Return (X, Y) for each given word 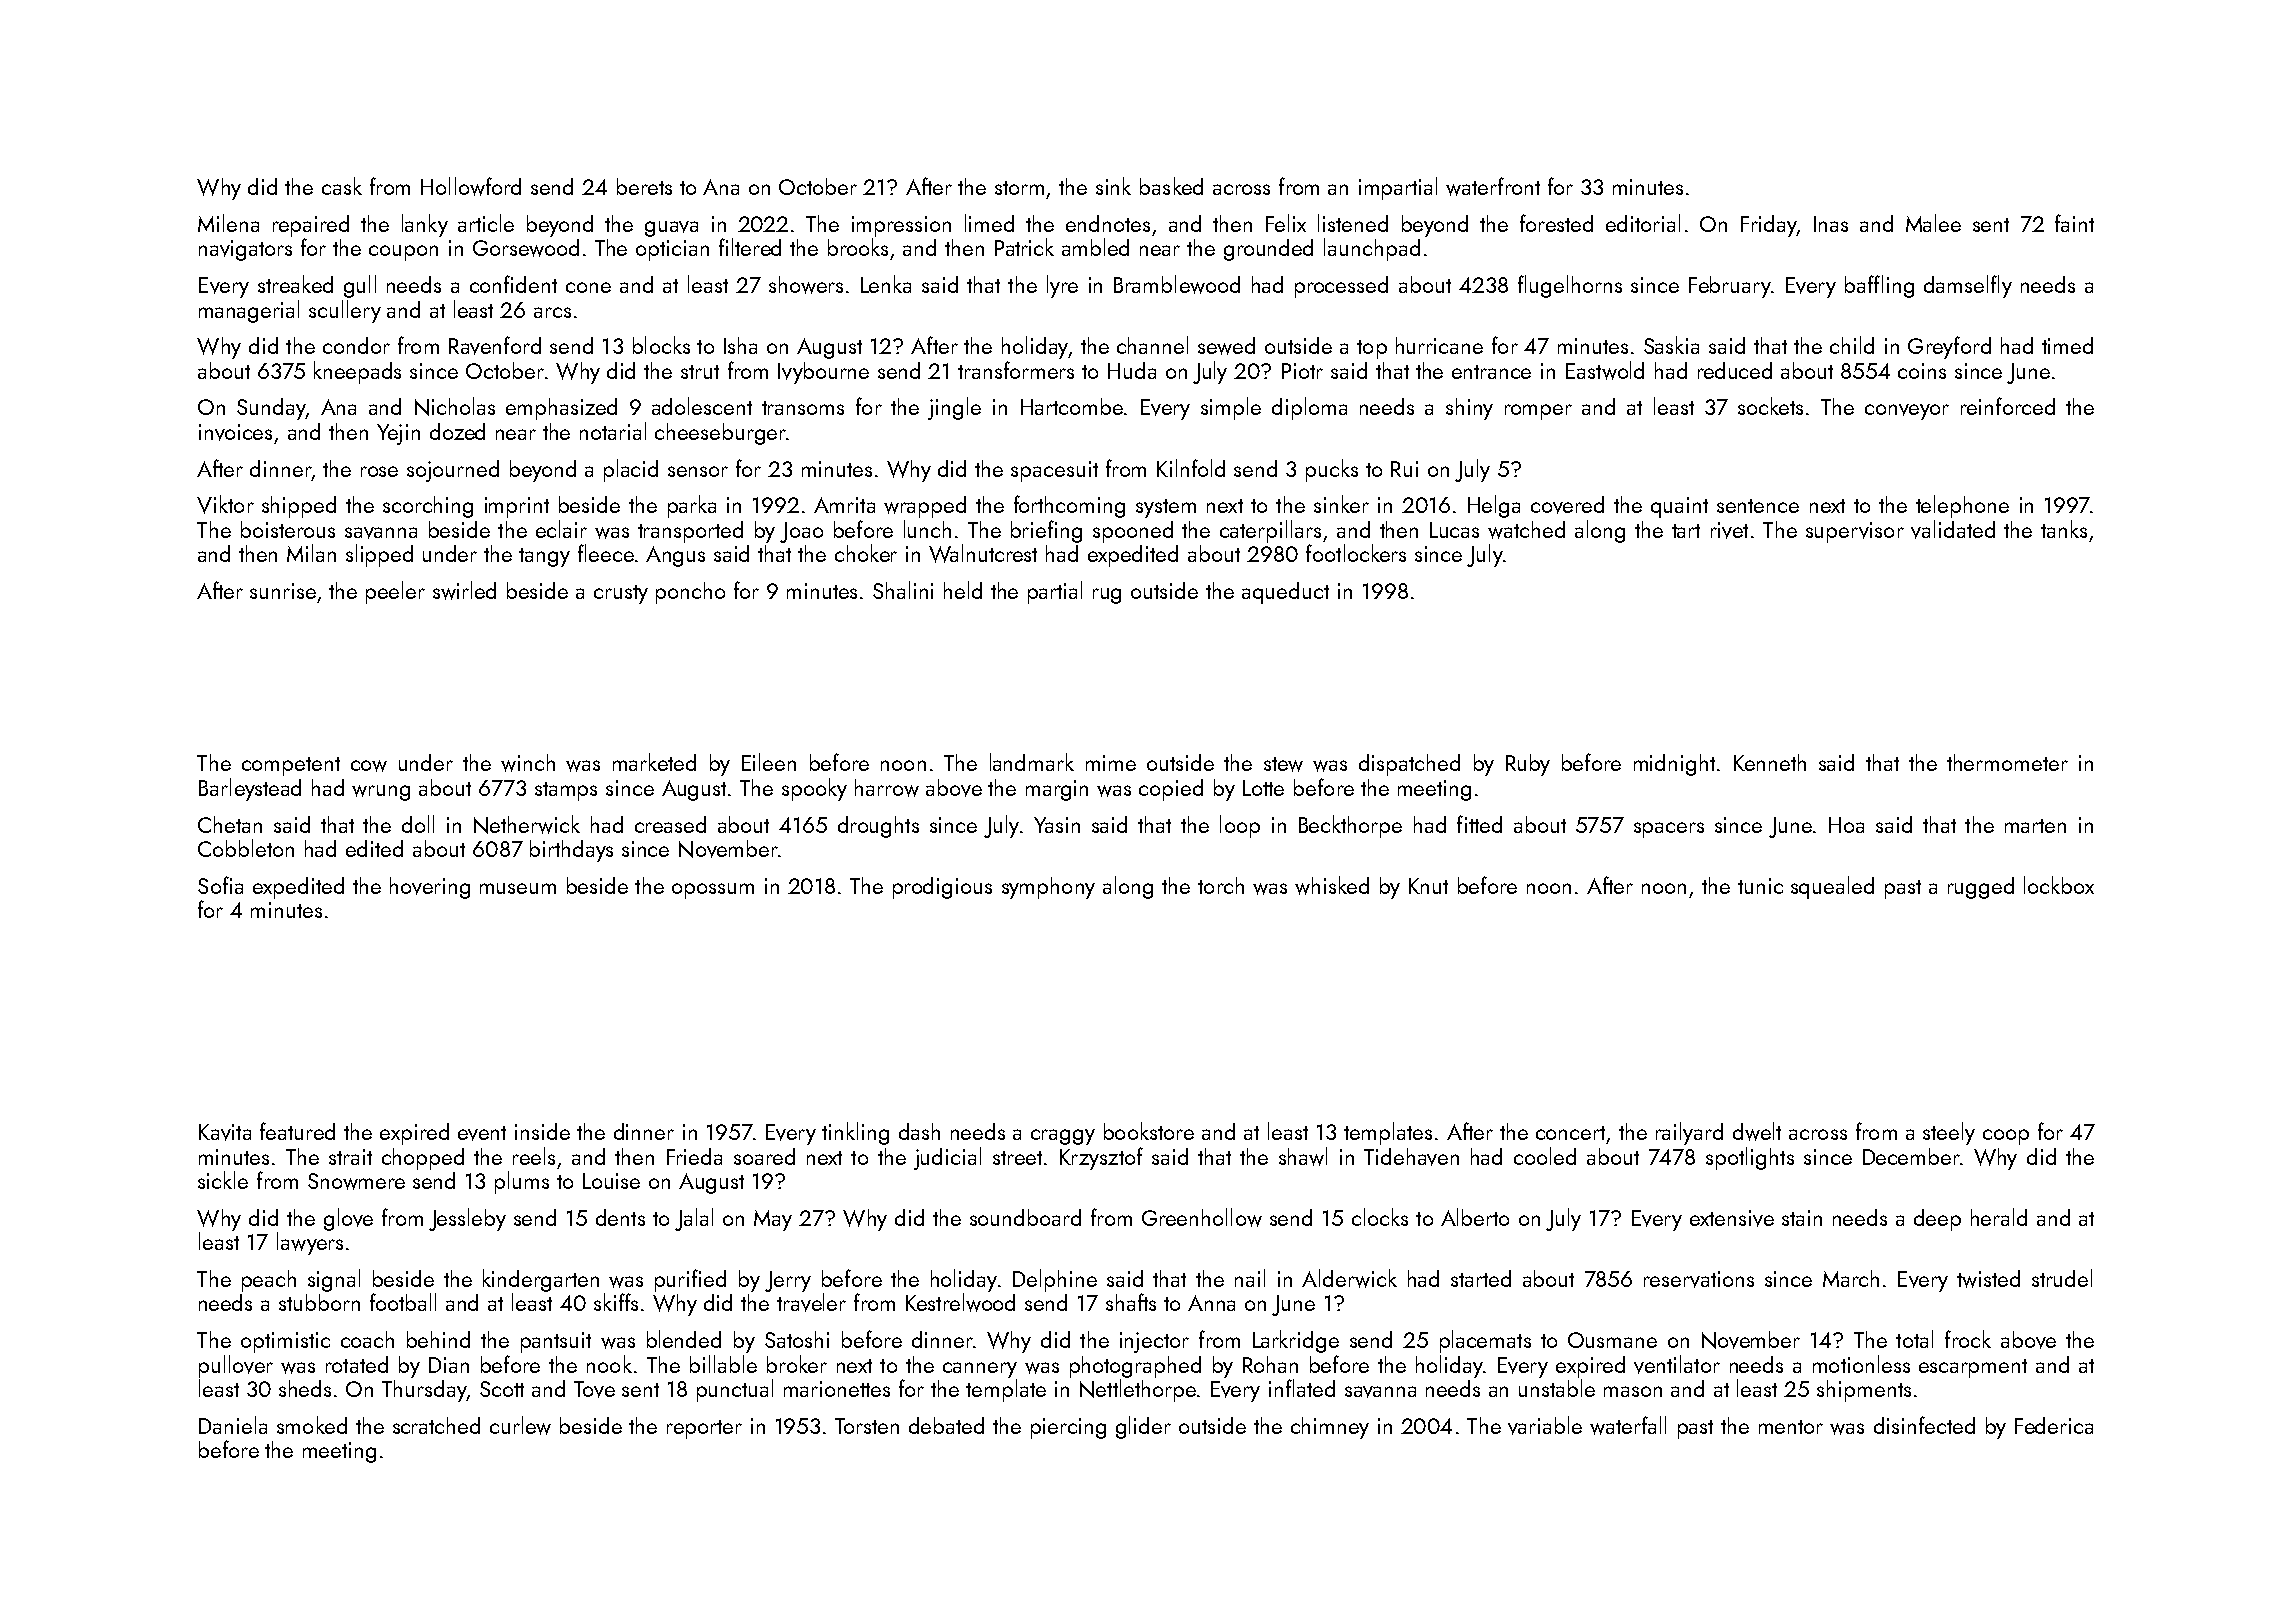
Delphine (1055, 1280)
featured (297, 1131)
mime (1111, 763)
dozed (457, 431)
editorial (1643, 223)
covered (1567, 505)
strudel (2062, 1278)
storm (1019, 188)
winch (528, 763)
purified (690, 1280)
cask (342, 186)
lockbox (2059, 885)
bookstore (1149, 1131)
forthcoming (1069, 506)
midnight (1674, 765)
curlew (520, 1425)
